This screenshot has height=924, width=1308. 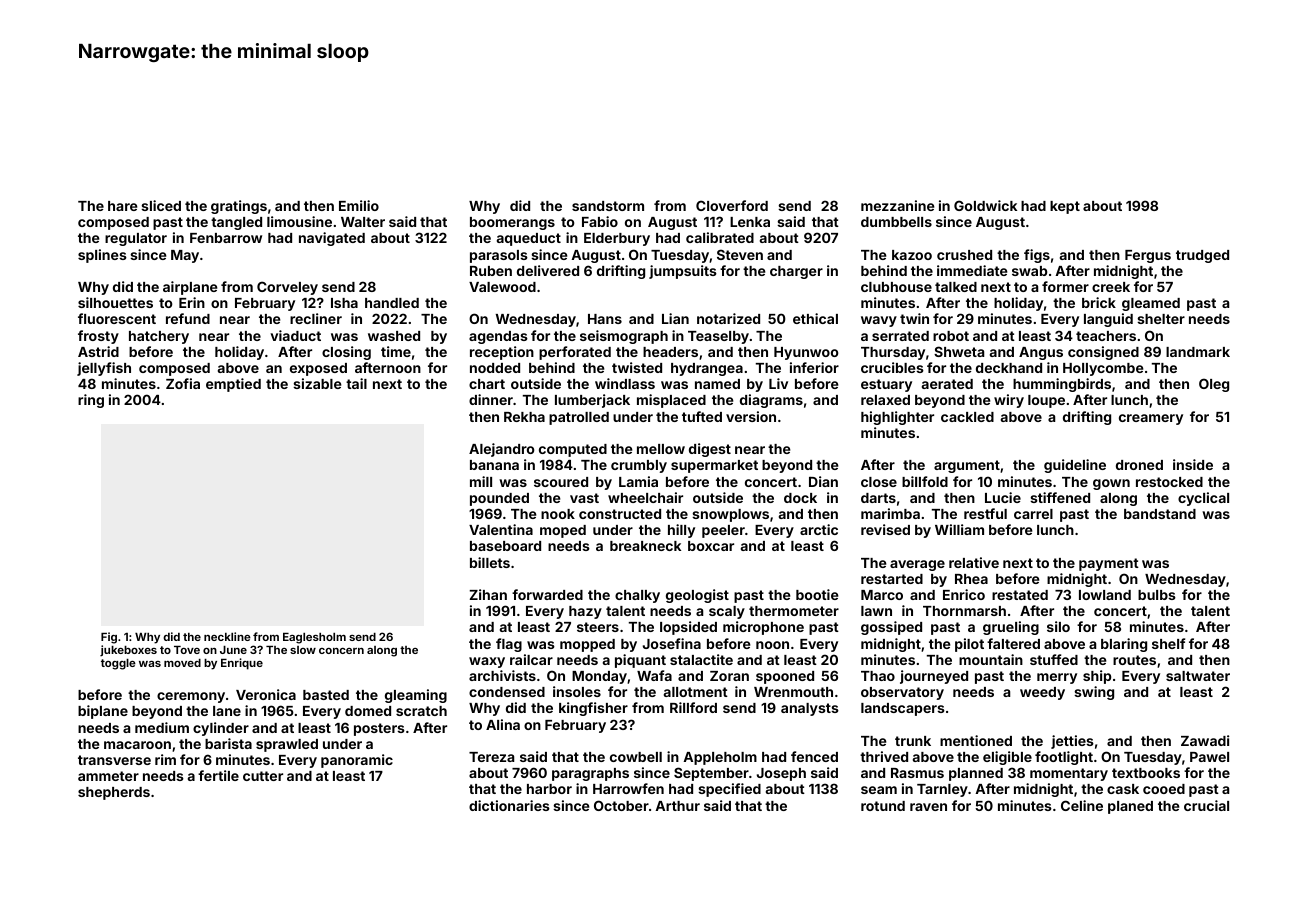 I want to click on shepherds, so click(x=114, y=793).
